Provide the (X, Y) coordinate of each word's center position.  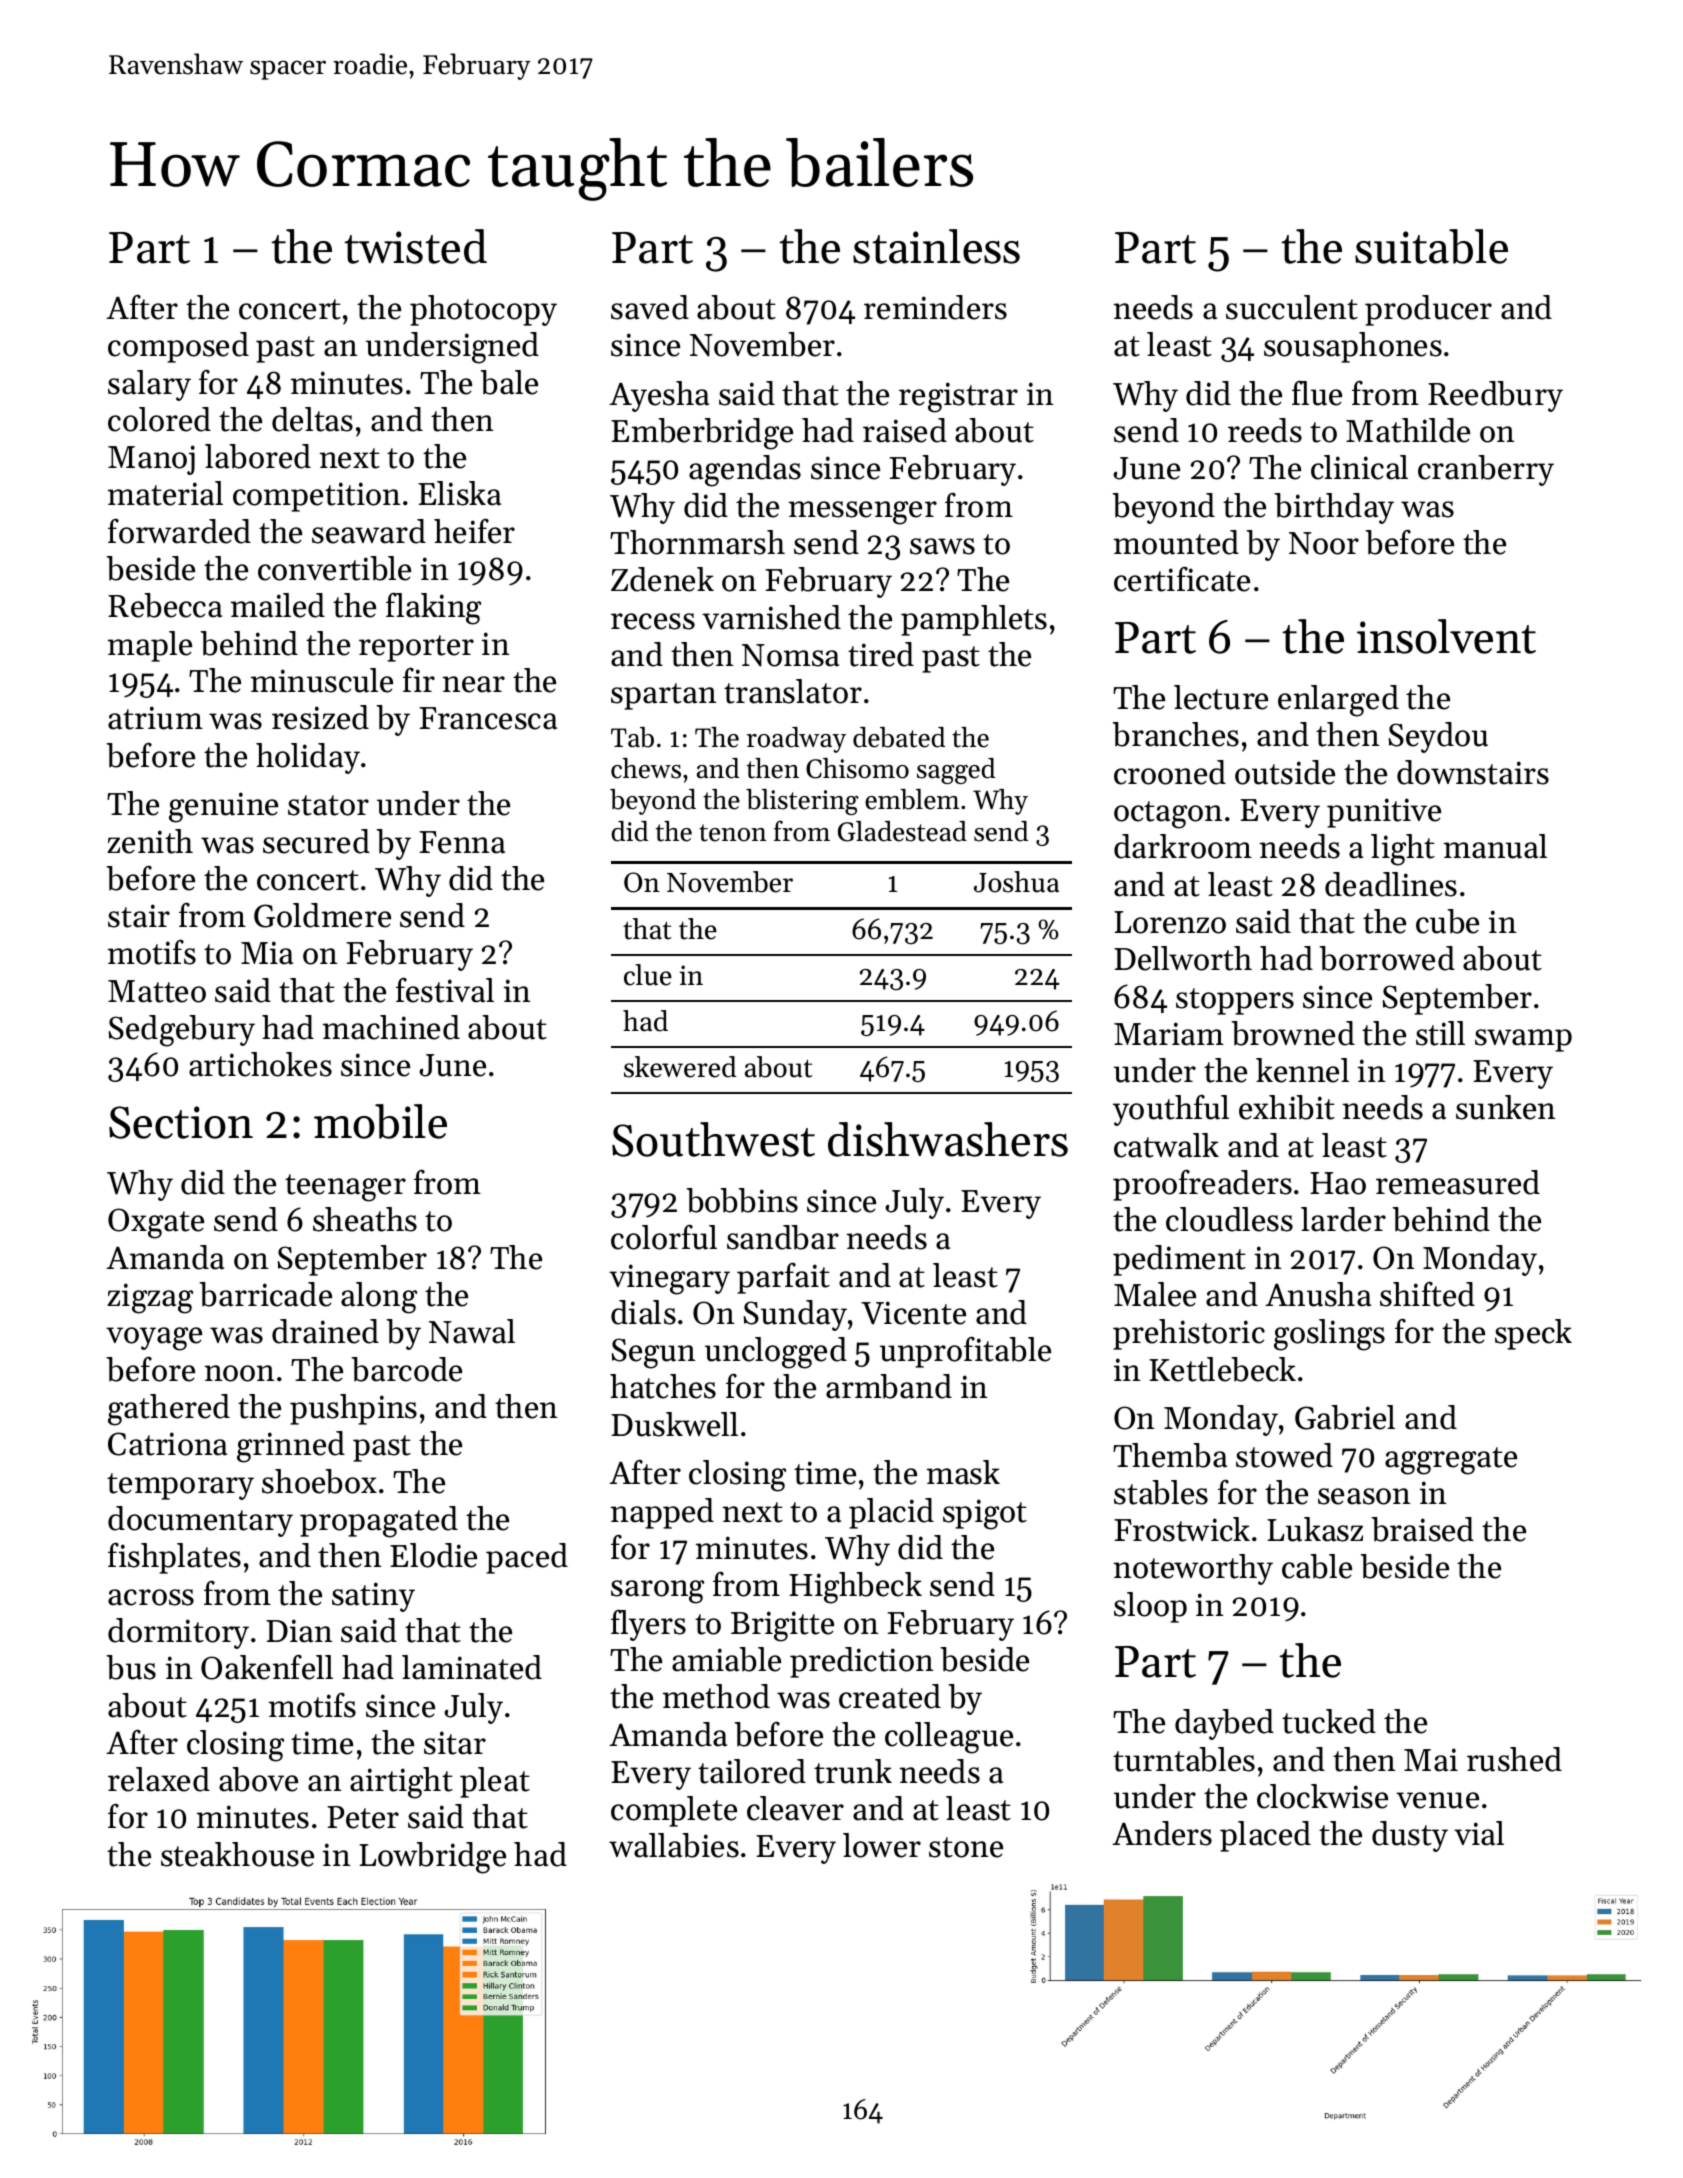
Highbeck (855, 1588)
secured (316, 841)
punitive (1384, 813)
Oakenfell (267, 1667)
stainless (936, 246)
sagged (956, 771)
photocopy (483, 310)
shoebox (319, 1481)
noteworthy (1193, 1569)
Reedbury (1495, 396)
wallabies (674, 1845)
